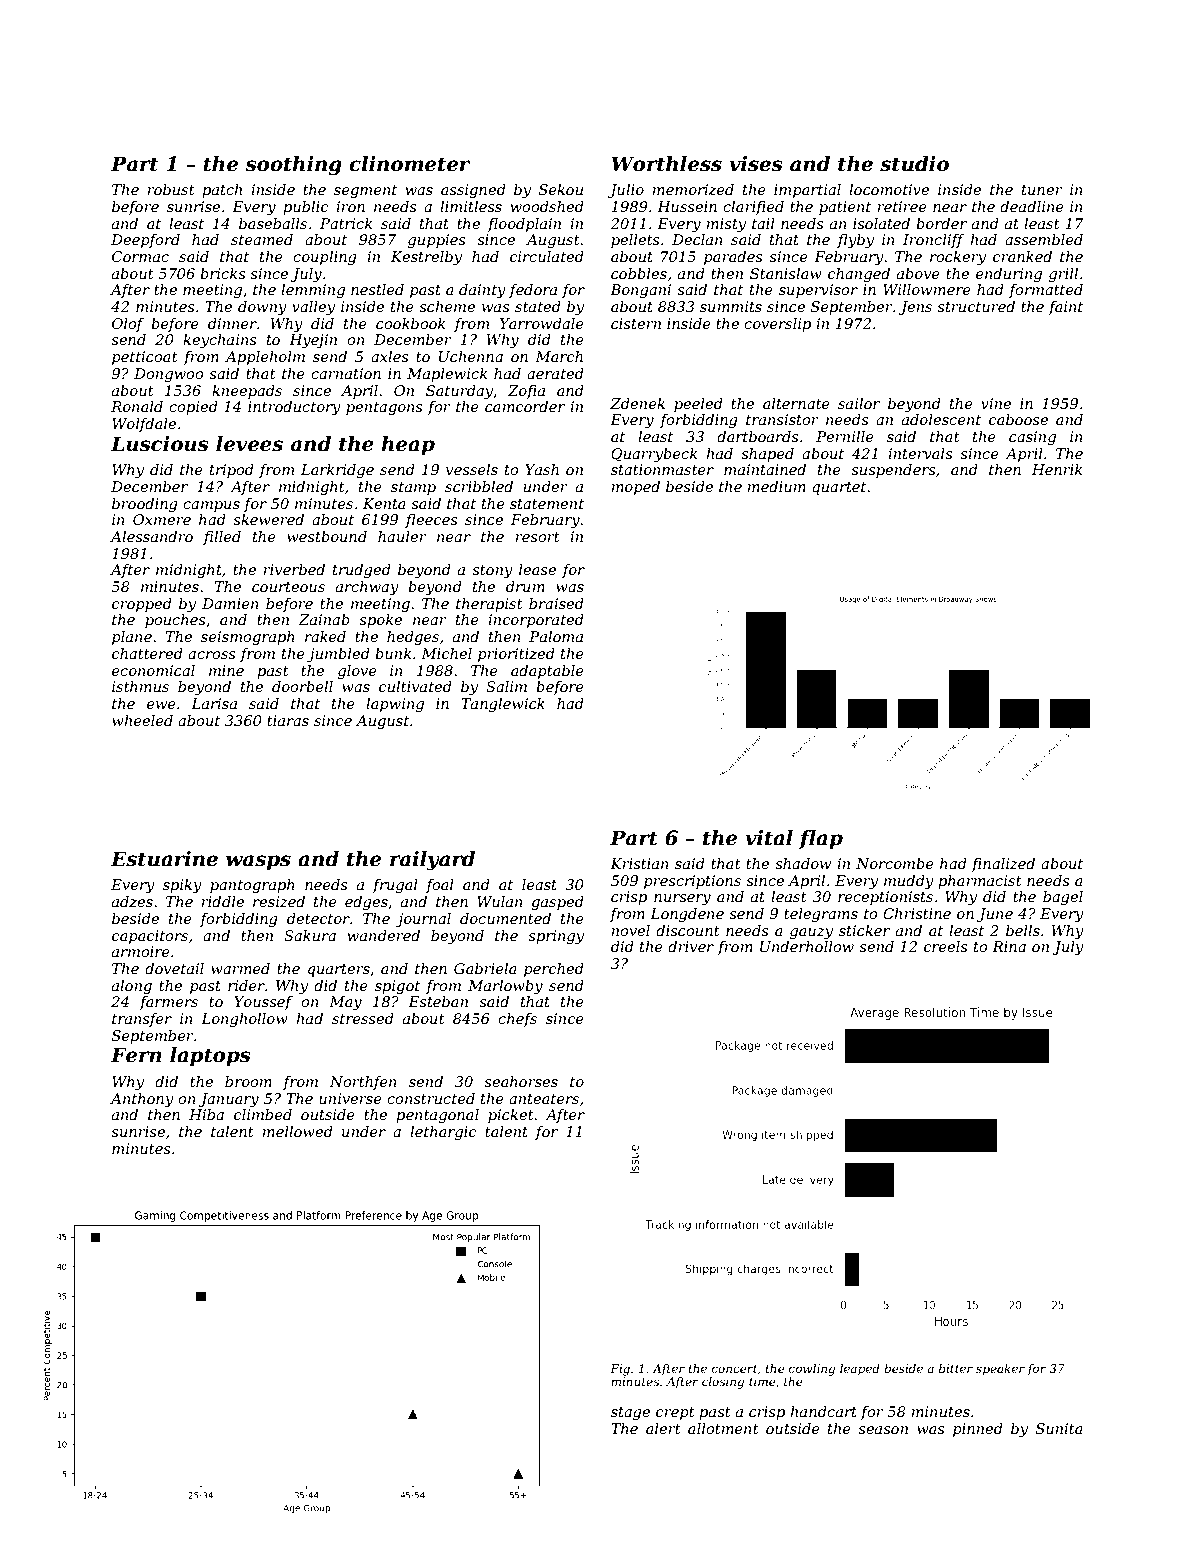  I want to click on creels, so click(946, 946).
